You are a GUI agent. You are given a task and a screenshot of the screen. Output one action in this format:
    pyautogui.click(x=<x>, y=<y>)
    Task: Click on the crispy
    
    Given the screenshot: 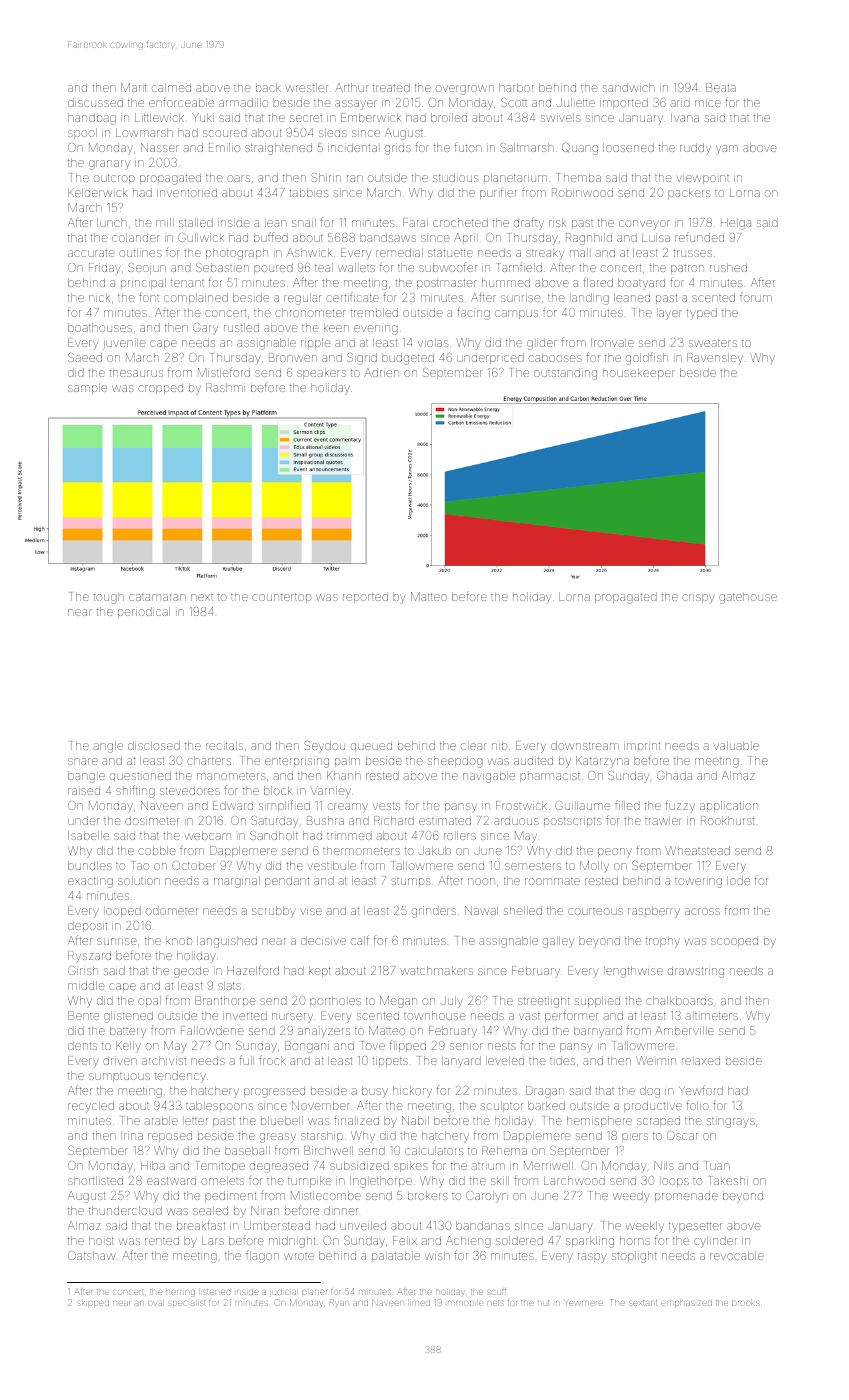 What is the action you would take?
    pyautogui.click(x=698, y=599)
